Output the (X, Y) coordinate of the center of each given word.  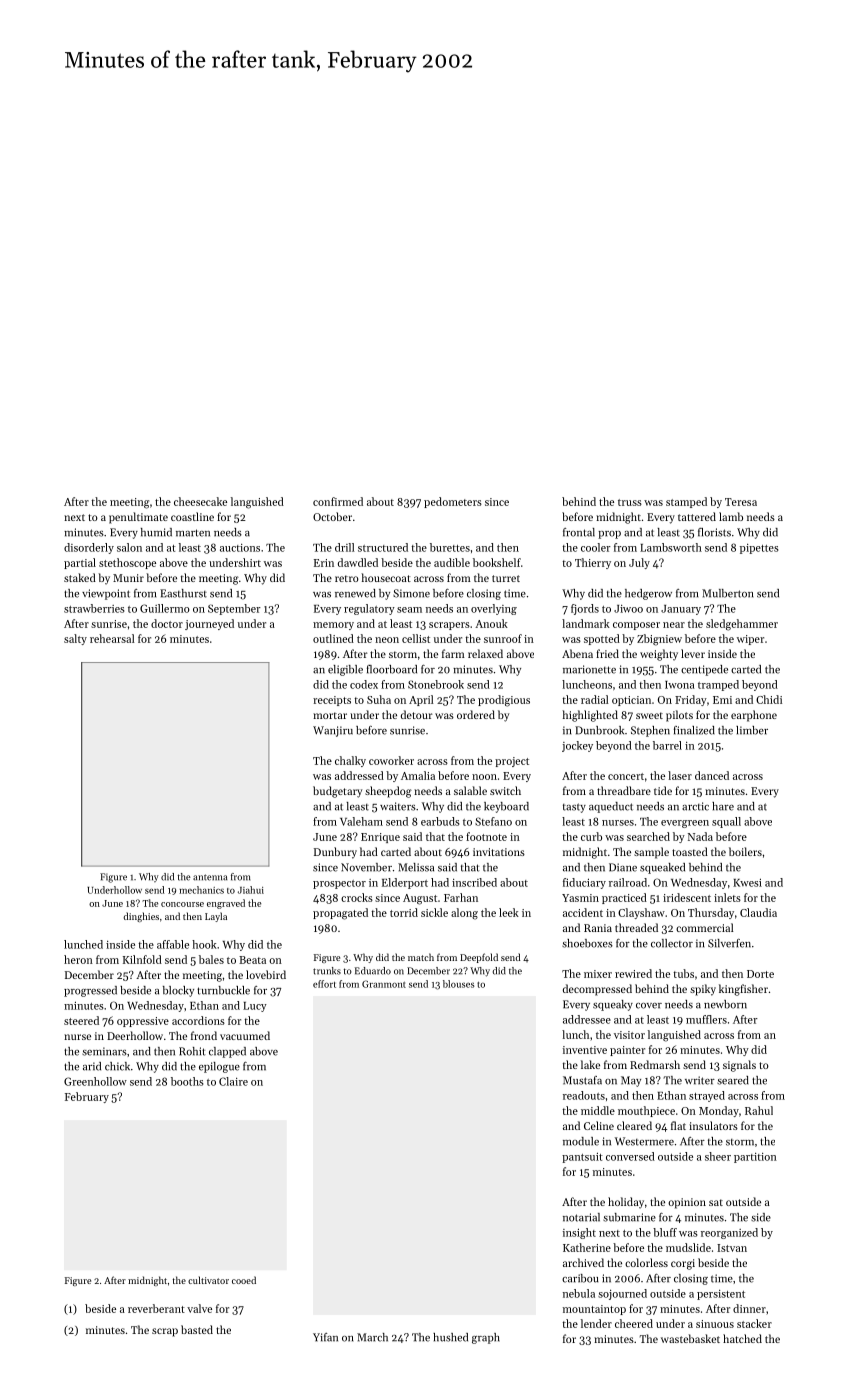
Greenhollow (95, 1081)
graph (486, 1338)
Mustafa (582, 1080)
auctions (240, 548)
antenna (210, 877)
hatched (742, 1338)
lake (590, 1064)
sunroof (503, 638)
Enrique (380, 838)
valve (199, 1308)
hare (723, 806)
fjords (585, 609)
